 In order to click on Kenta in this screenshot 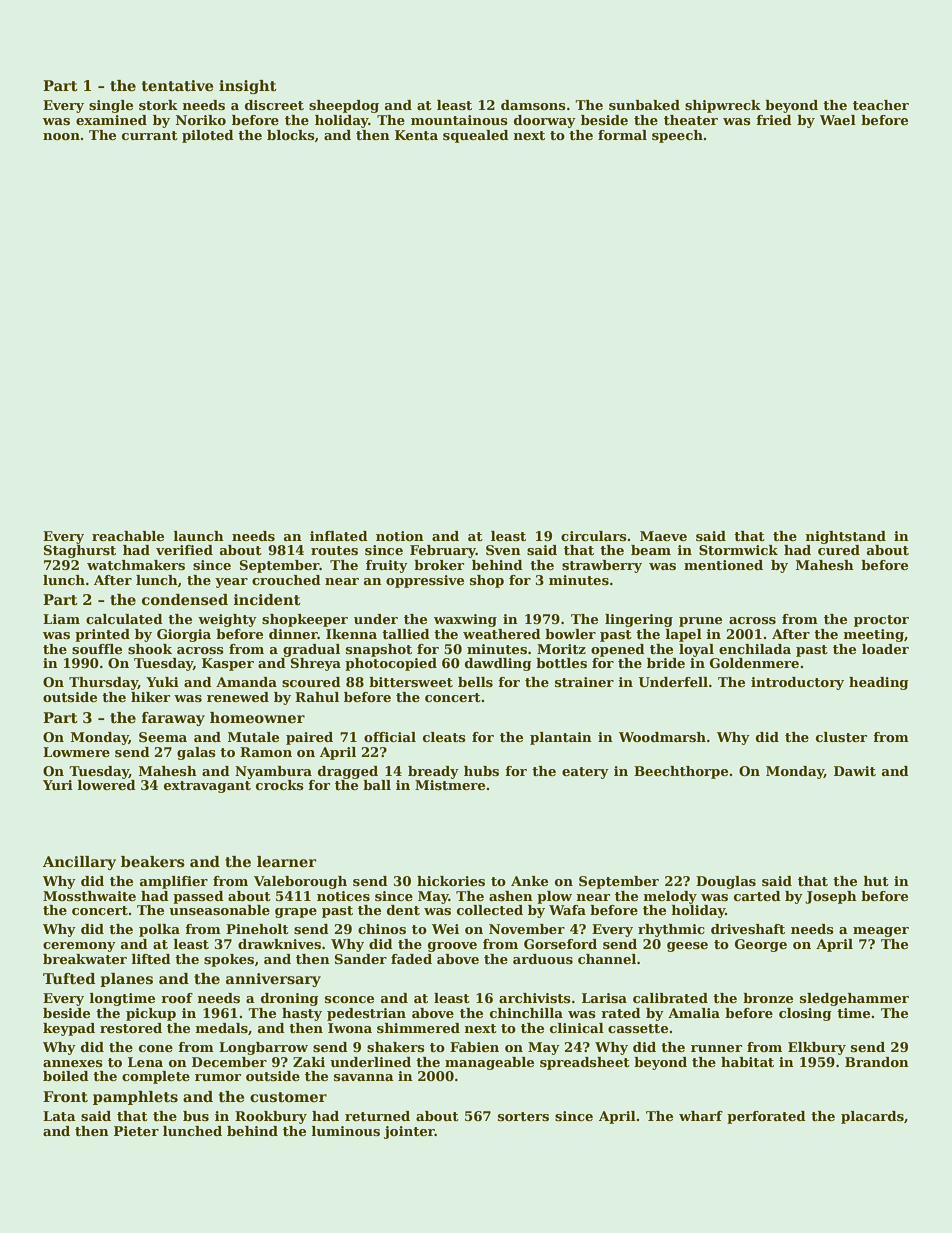, I will do `click(416, 135)`.
